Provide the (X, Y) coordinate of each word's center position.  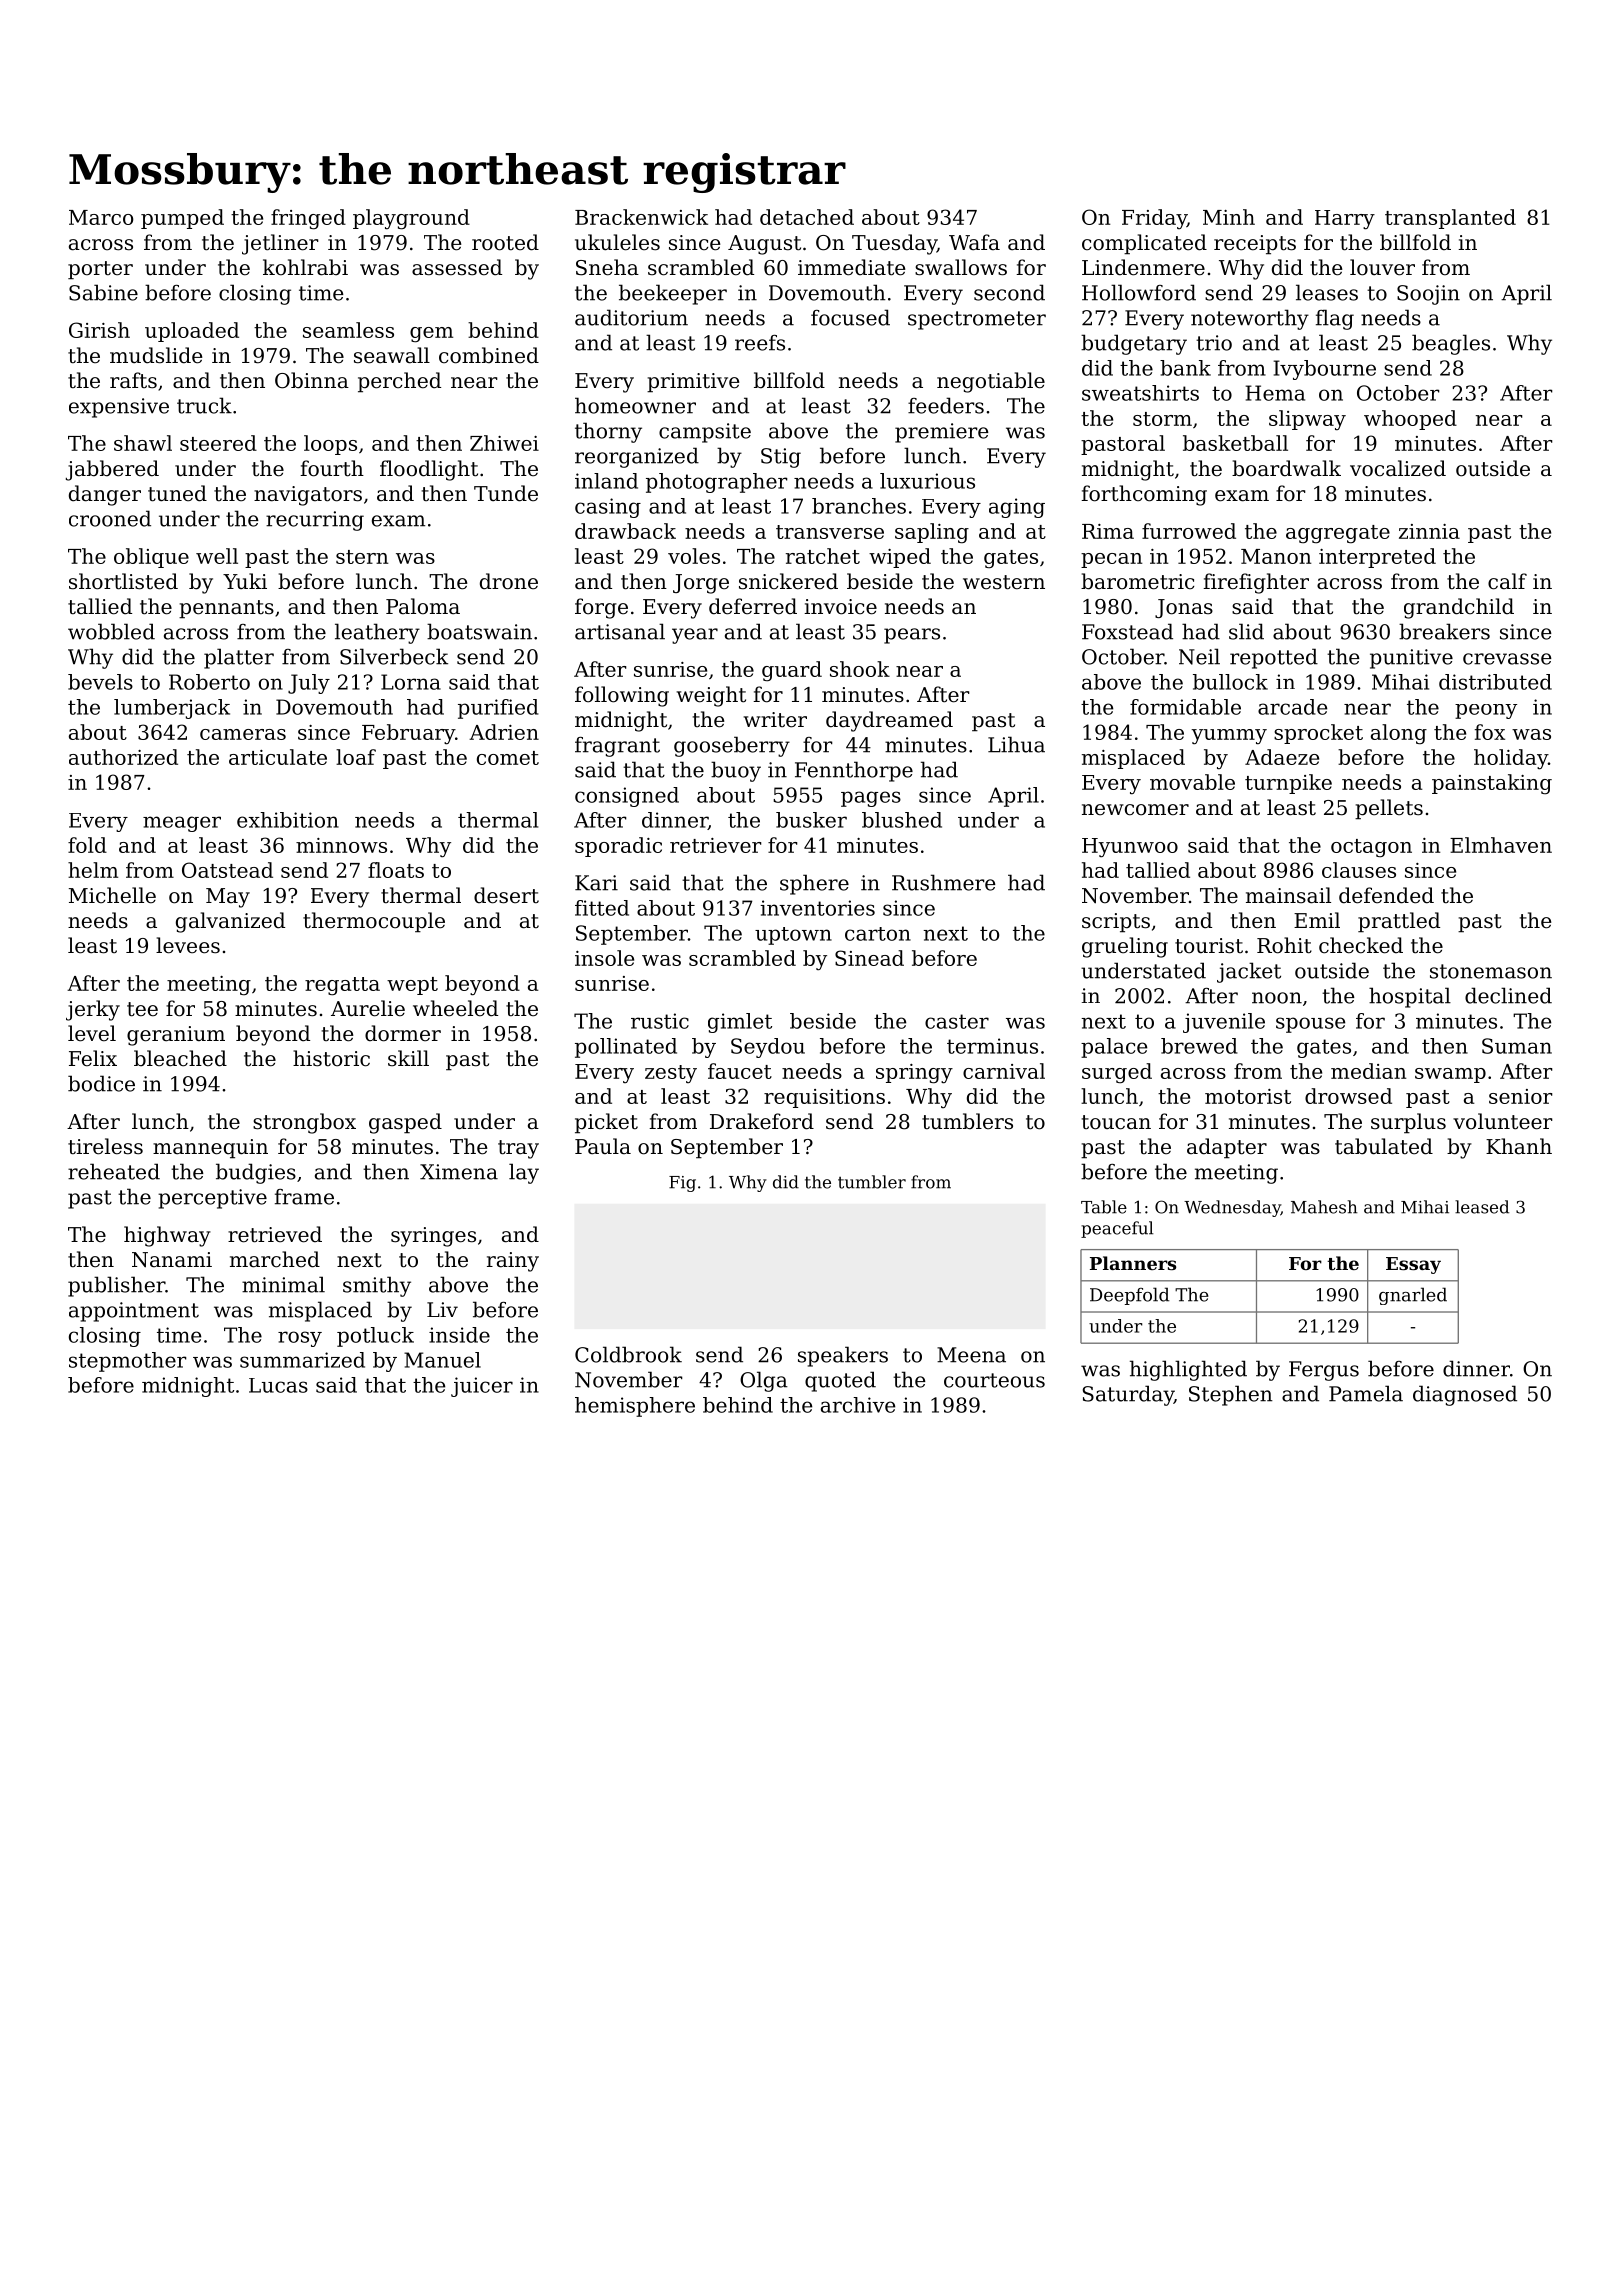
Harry (1345, 220)
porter (100, 270)
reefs (760, 343)
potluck (375, 1337)
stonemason (1491, 971)
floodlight (429, 470)
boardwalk (1286, 468)
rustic (660, 1021)
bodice (101, 1083)
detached (807, 217)
